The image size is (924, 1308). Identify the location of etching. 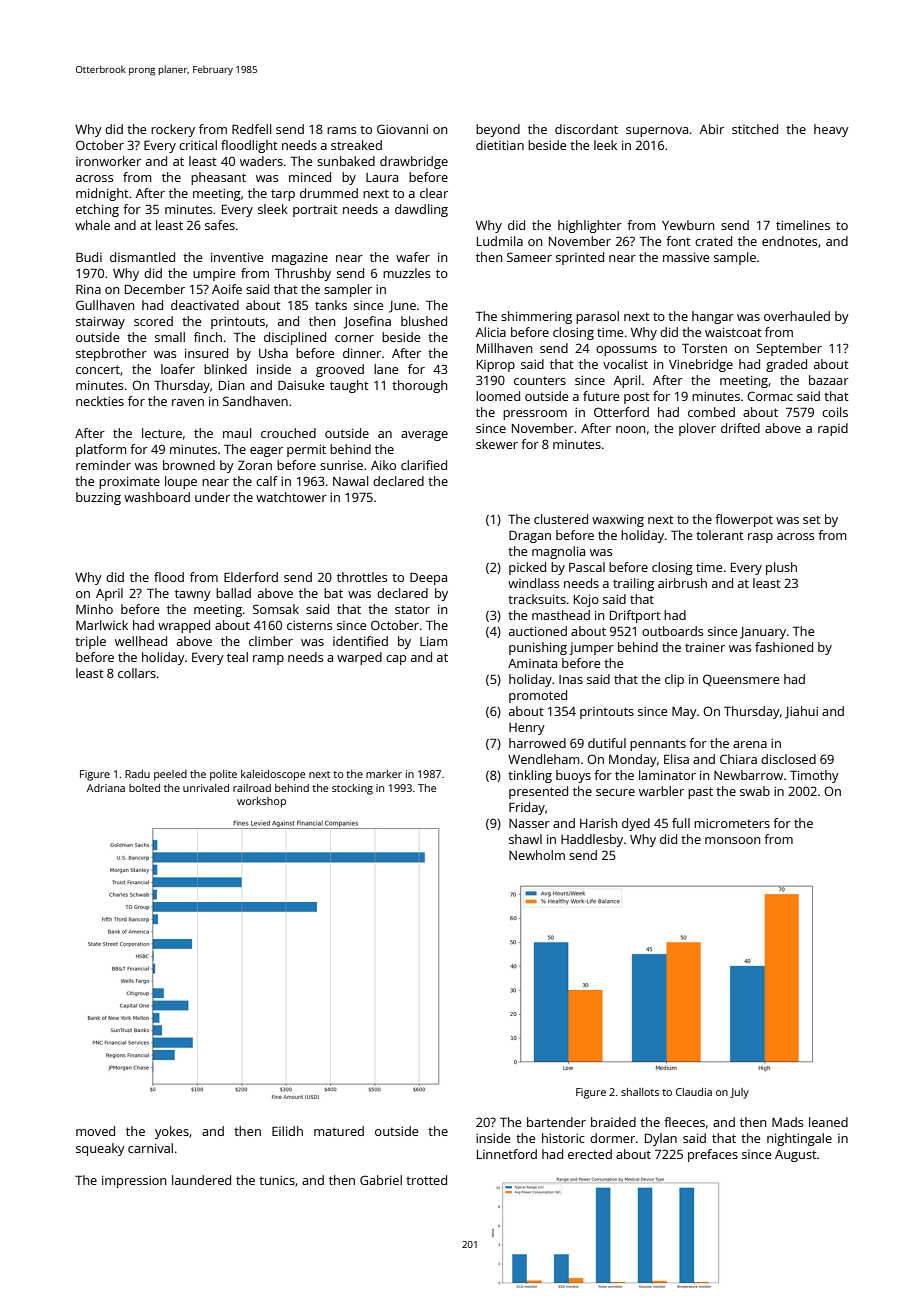
(97, 210).
